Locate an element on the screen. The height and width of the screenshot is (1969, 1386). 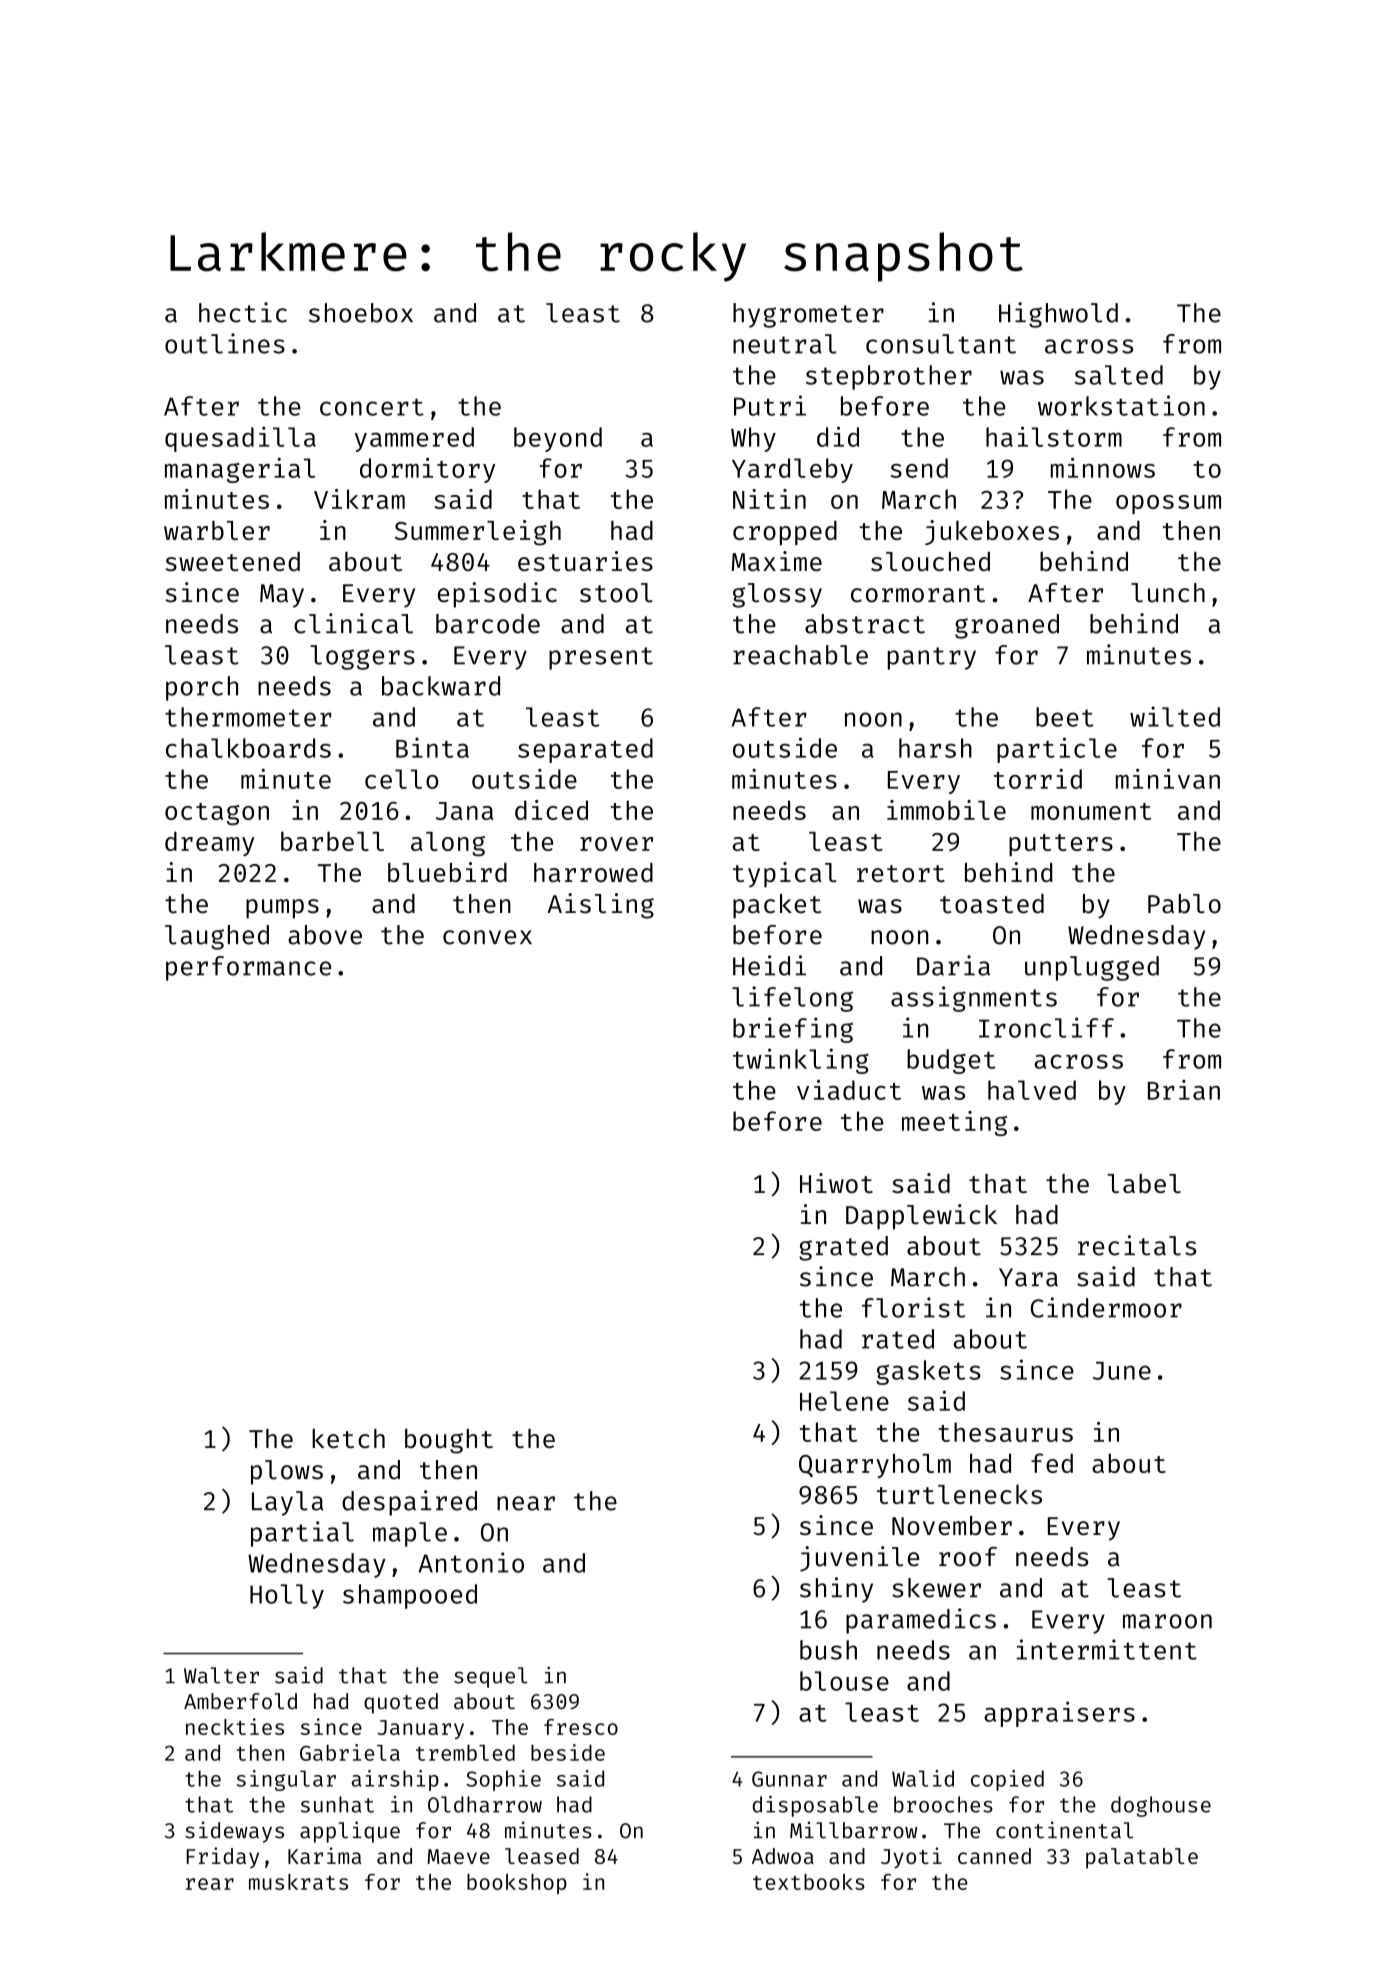
wilted is located at coordinates (1175, 716).
